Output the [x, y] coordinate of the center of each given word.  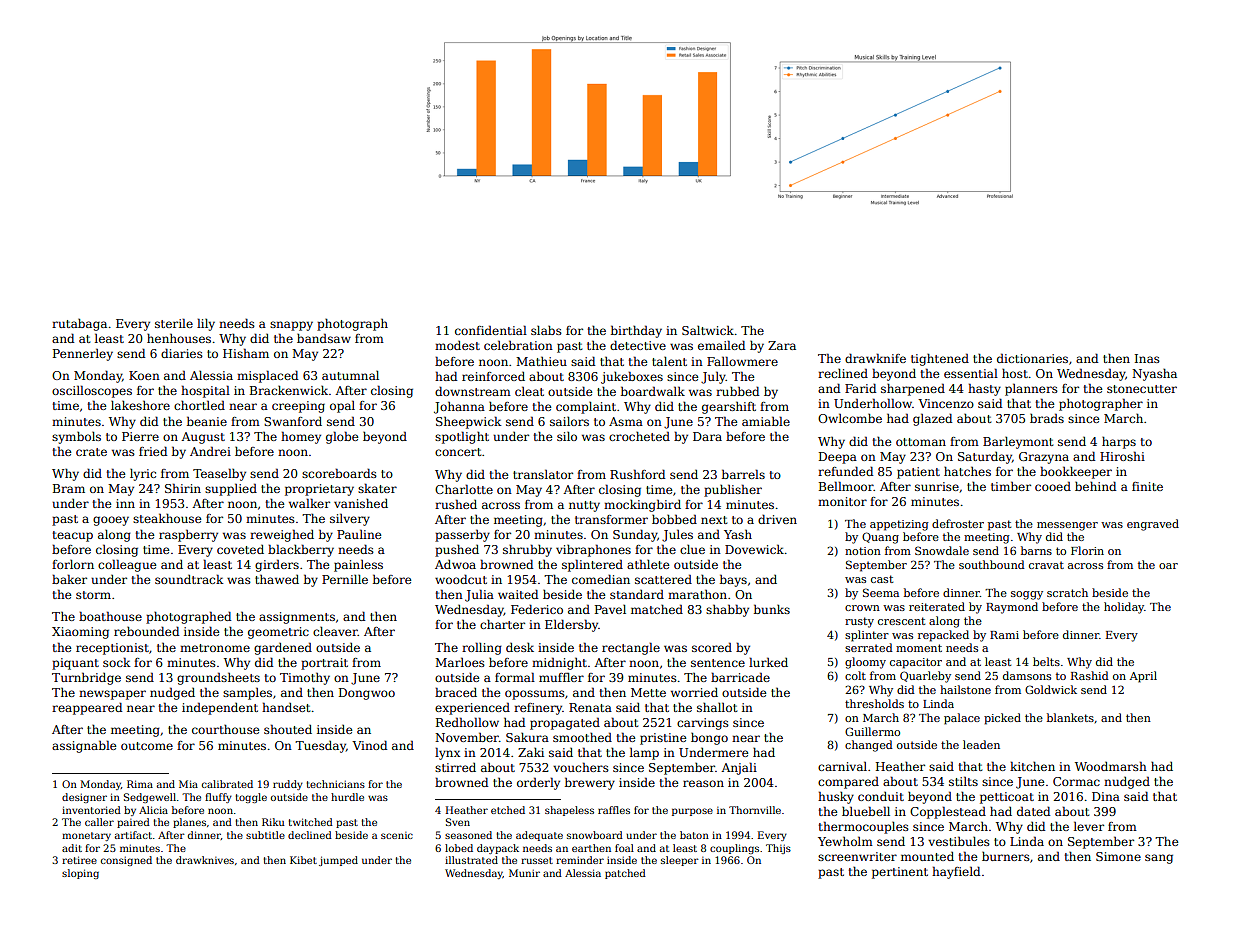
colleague [127, 565]
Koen [144, 375]
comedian [601, 579]
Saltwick [708, 330]
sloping [80, 874]
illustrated [471, 860]
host [1015, 373]
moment [919, 648]
